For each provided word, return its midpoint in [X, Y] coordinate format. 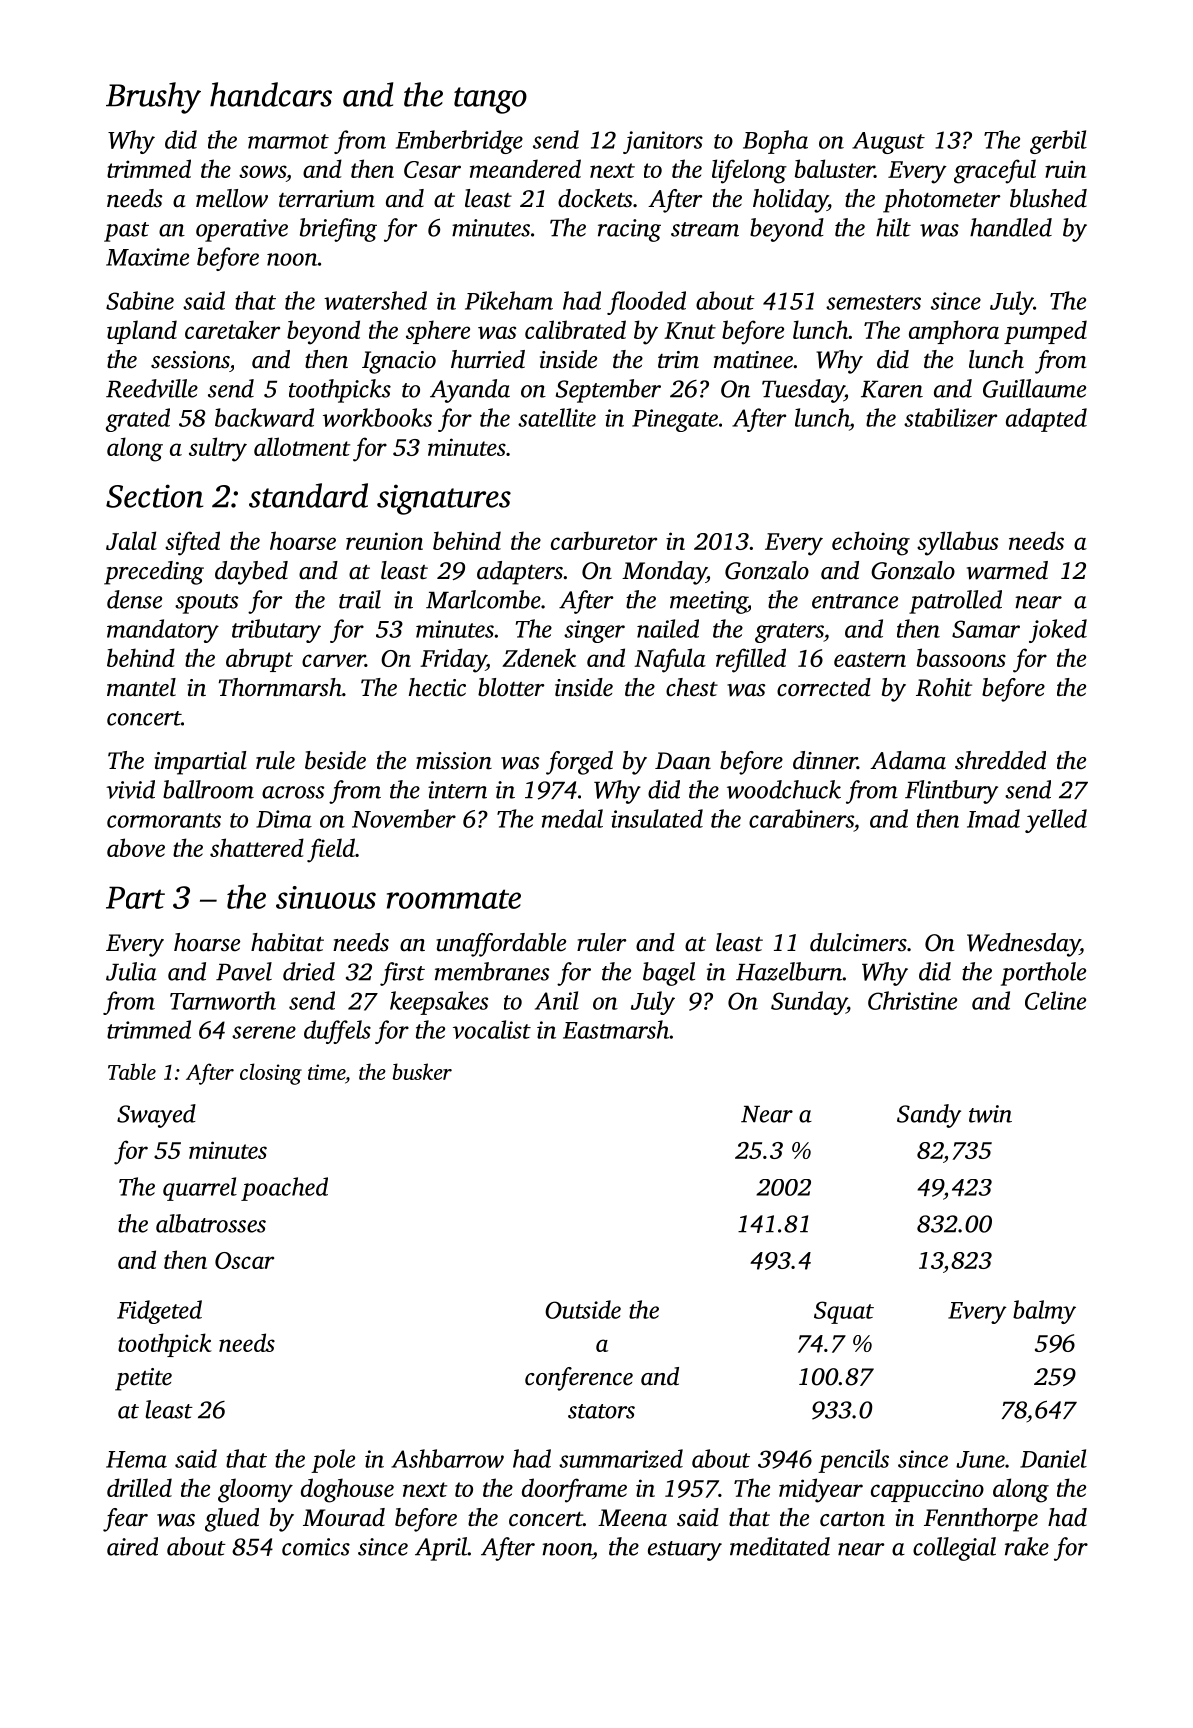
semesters [873, 302]
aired [132, 1546]
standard [308, 495]
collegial [954, 1549]
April [441, 1549]
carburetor [604, 540]
